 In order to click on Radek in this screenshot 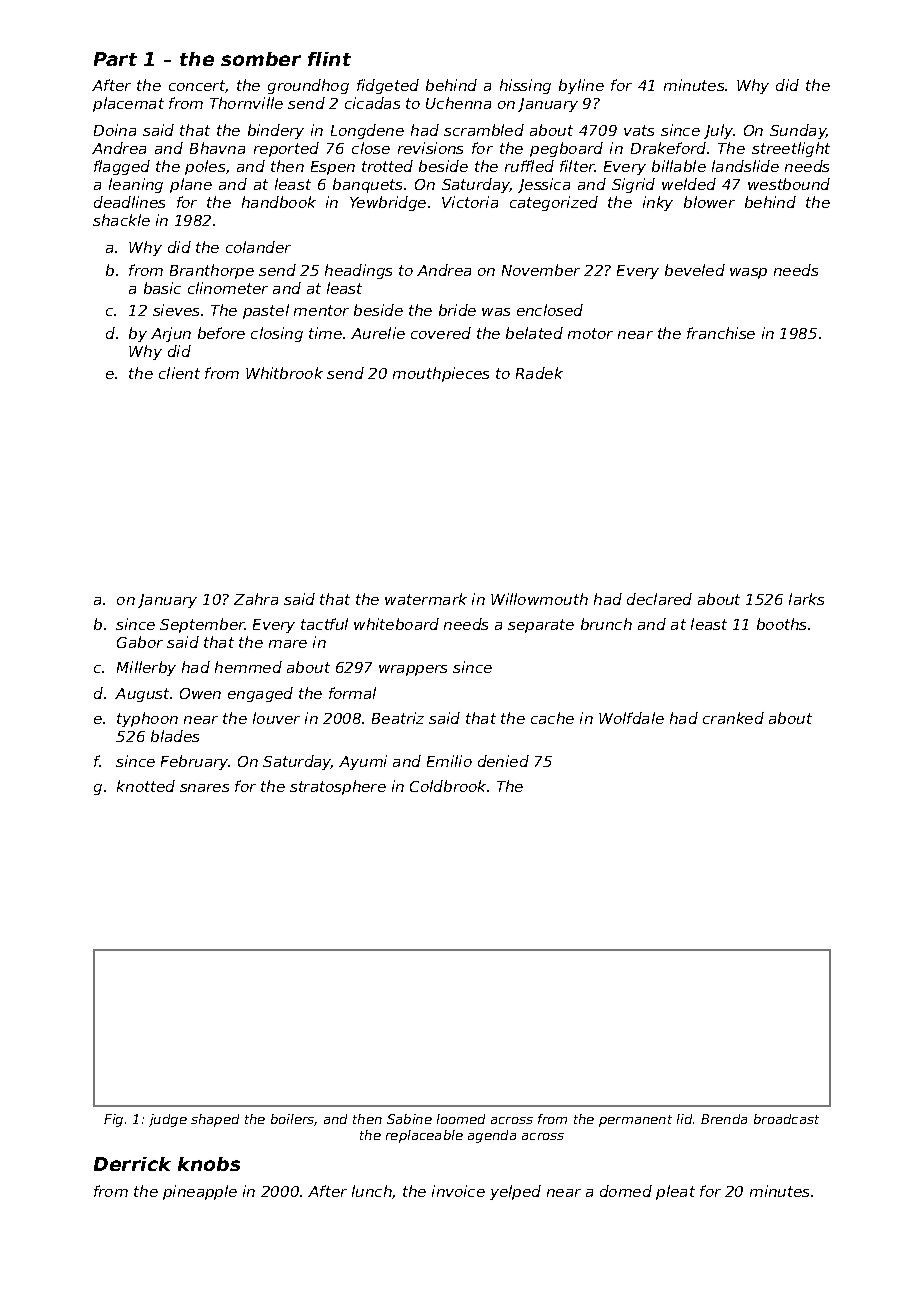, I will do `click(539, 373)`.
